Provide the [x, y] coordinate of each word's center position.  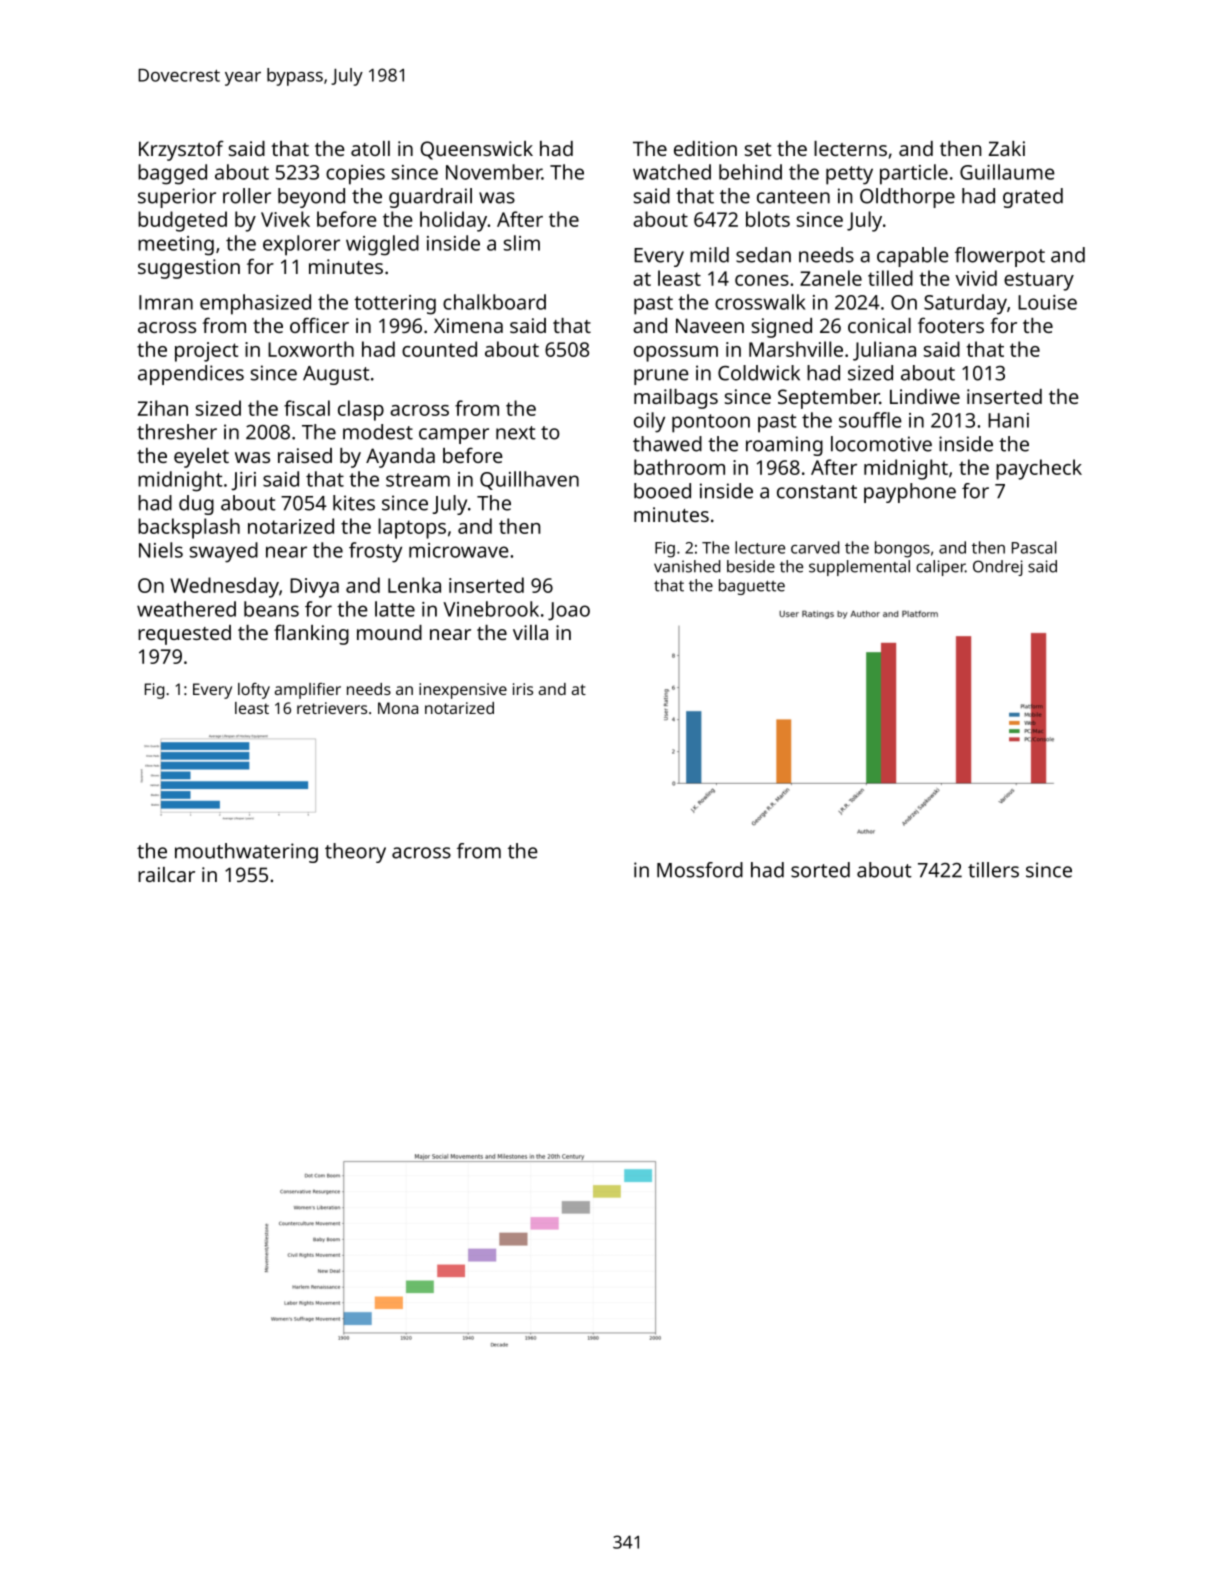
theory [355, 853]
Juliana [884, 351]
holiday [454, 221]
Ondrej [998, 568]
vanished [687, 566]
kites [354, 503]
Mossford [700, 870]
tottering [395, 305]
